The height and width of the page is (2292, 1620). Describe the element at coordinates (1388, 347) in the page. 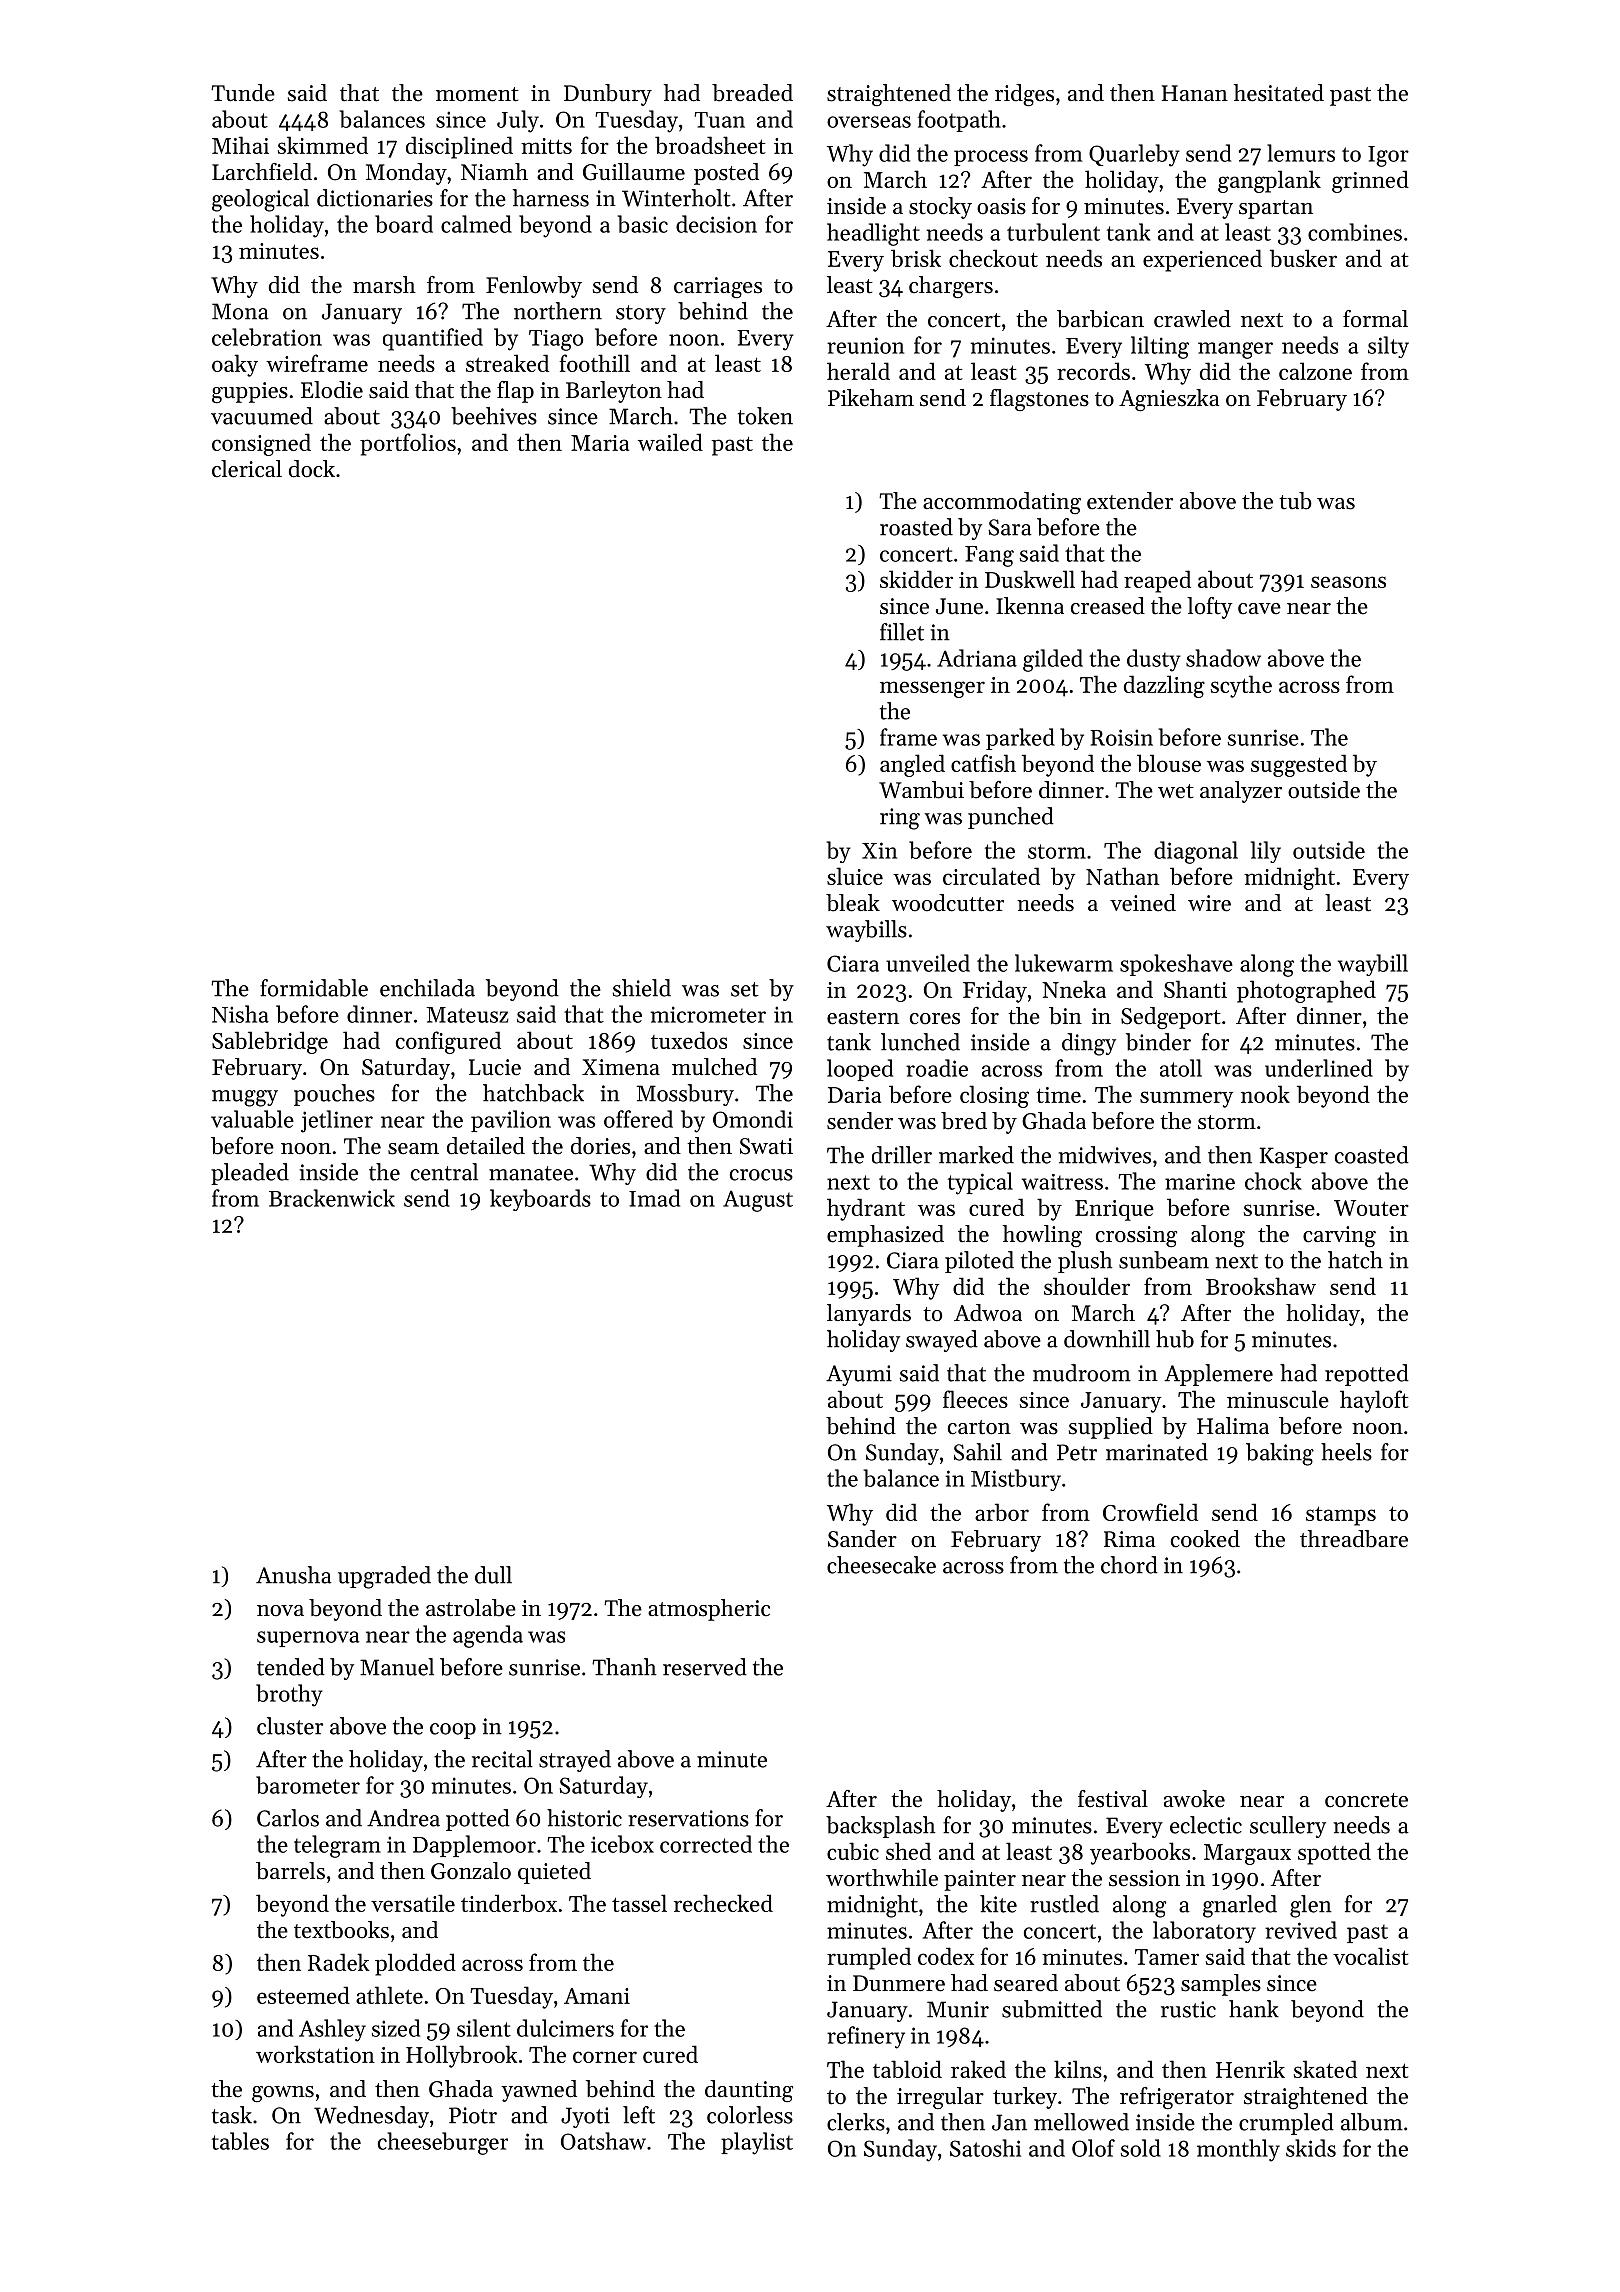

I see `silty` at that location.
